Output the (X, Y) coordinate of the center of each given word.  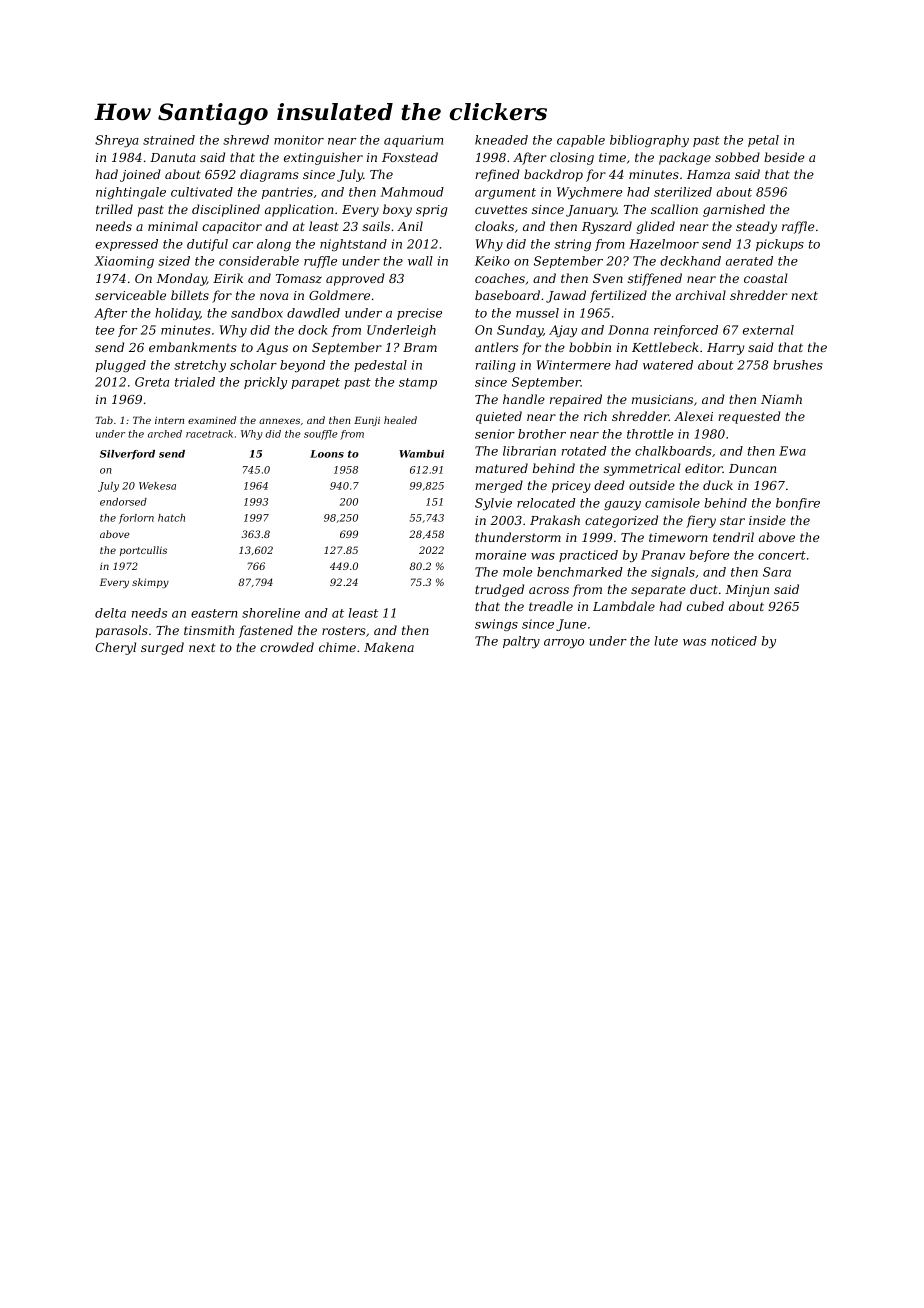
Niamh (781, 399)
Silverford (127, 455)
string (573, 245)
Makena (389, 647)
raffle (798, 227)
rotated (584, 451)
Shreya (117, 141)
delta (110, 613)
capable (581, 141)
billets (190, 295)
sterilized (683, 192)
